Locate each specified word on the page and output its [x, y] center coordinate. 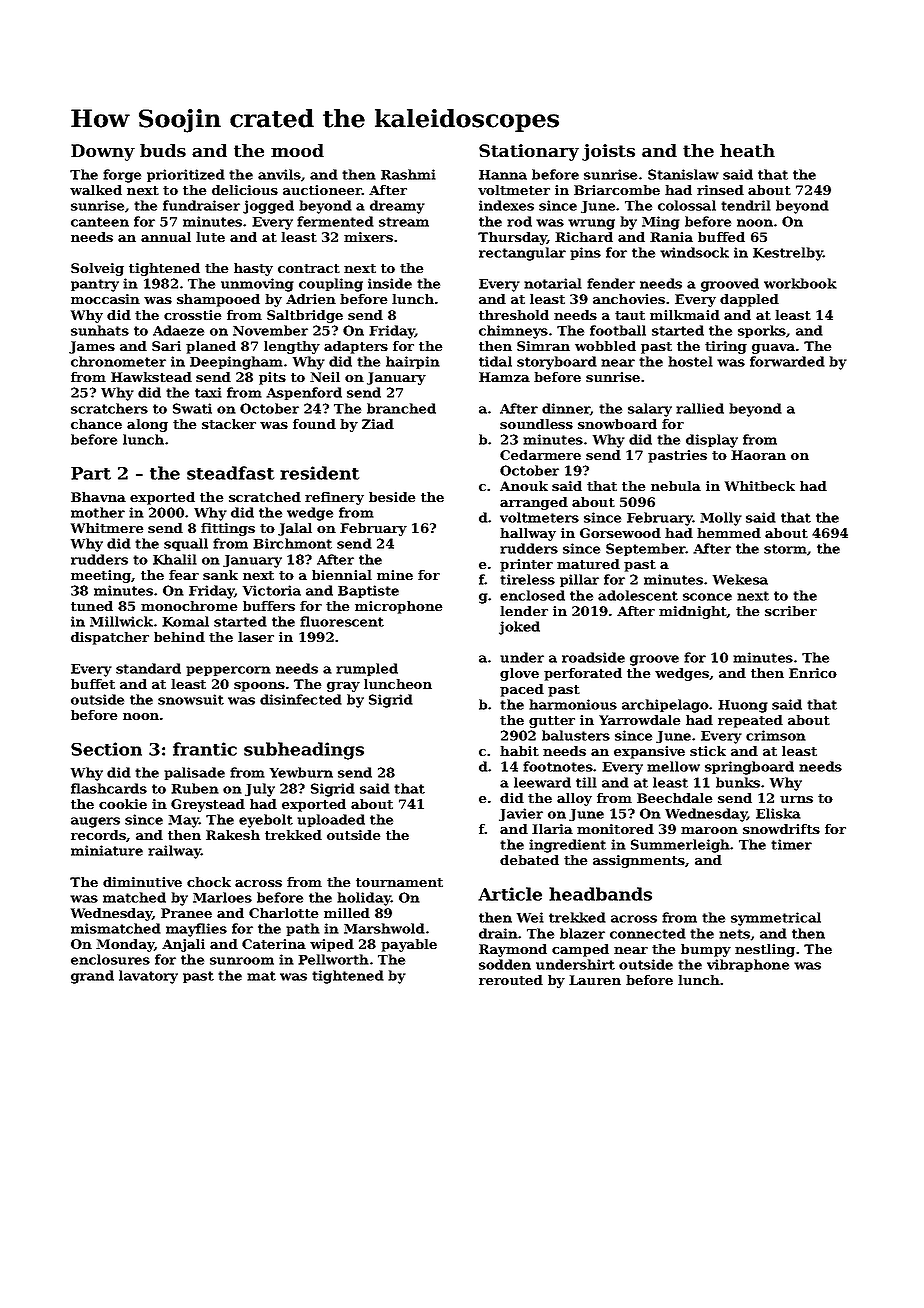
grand [92, 977]
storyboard [557, 363]
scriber [791, 611]
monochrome [189, 606]
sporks [762, 331]
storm [785, 549]
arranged [534, 503]
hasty [253, 269]
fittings [228, 529]
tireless [527, 579]
